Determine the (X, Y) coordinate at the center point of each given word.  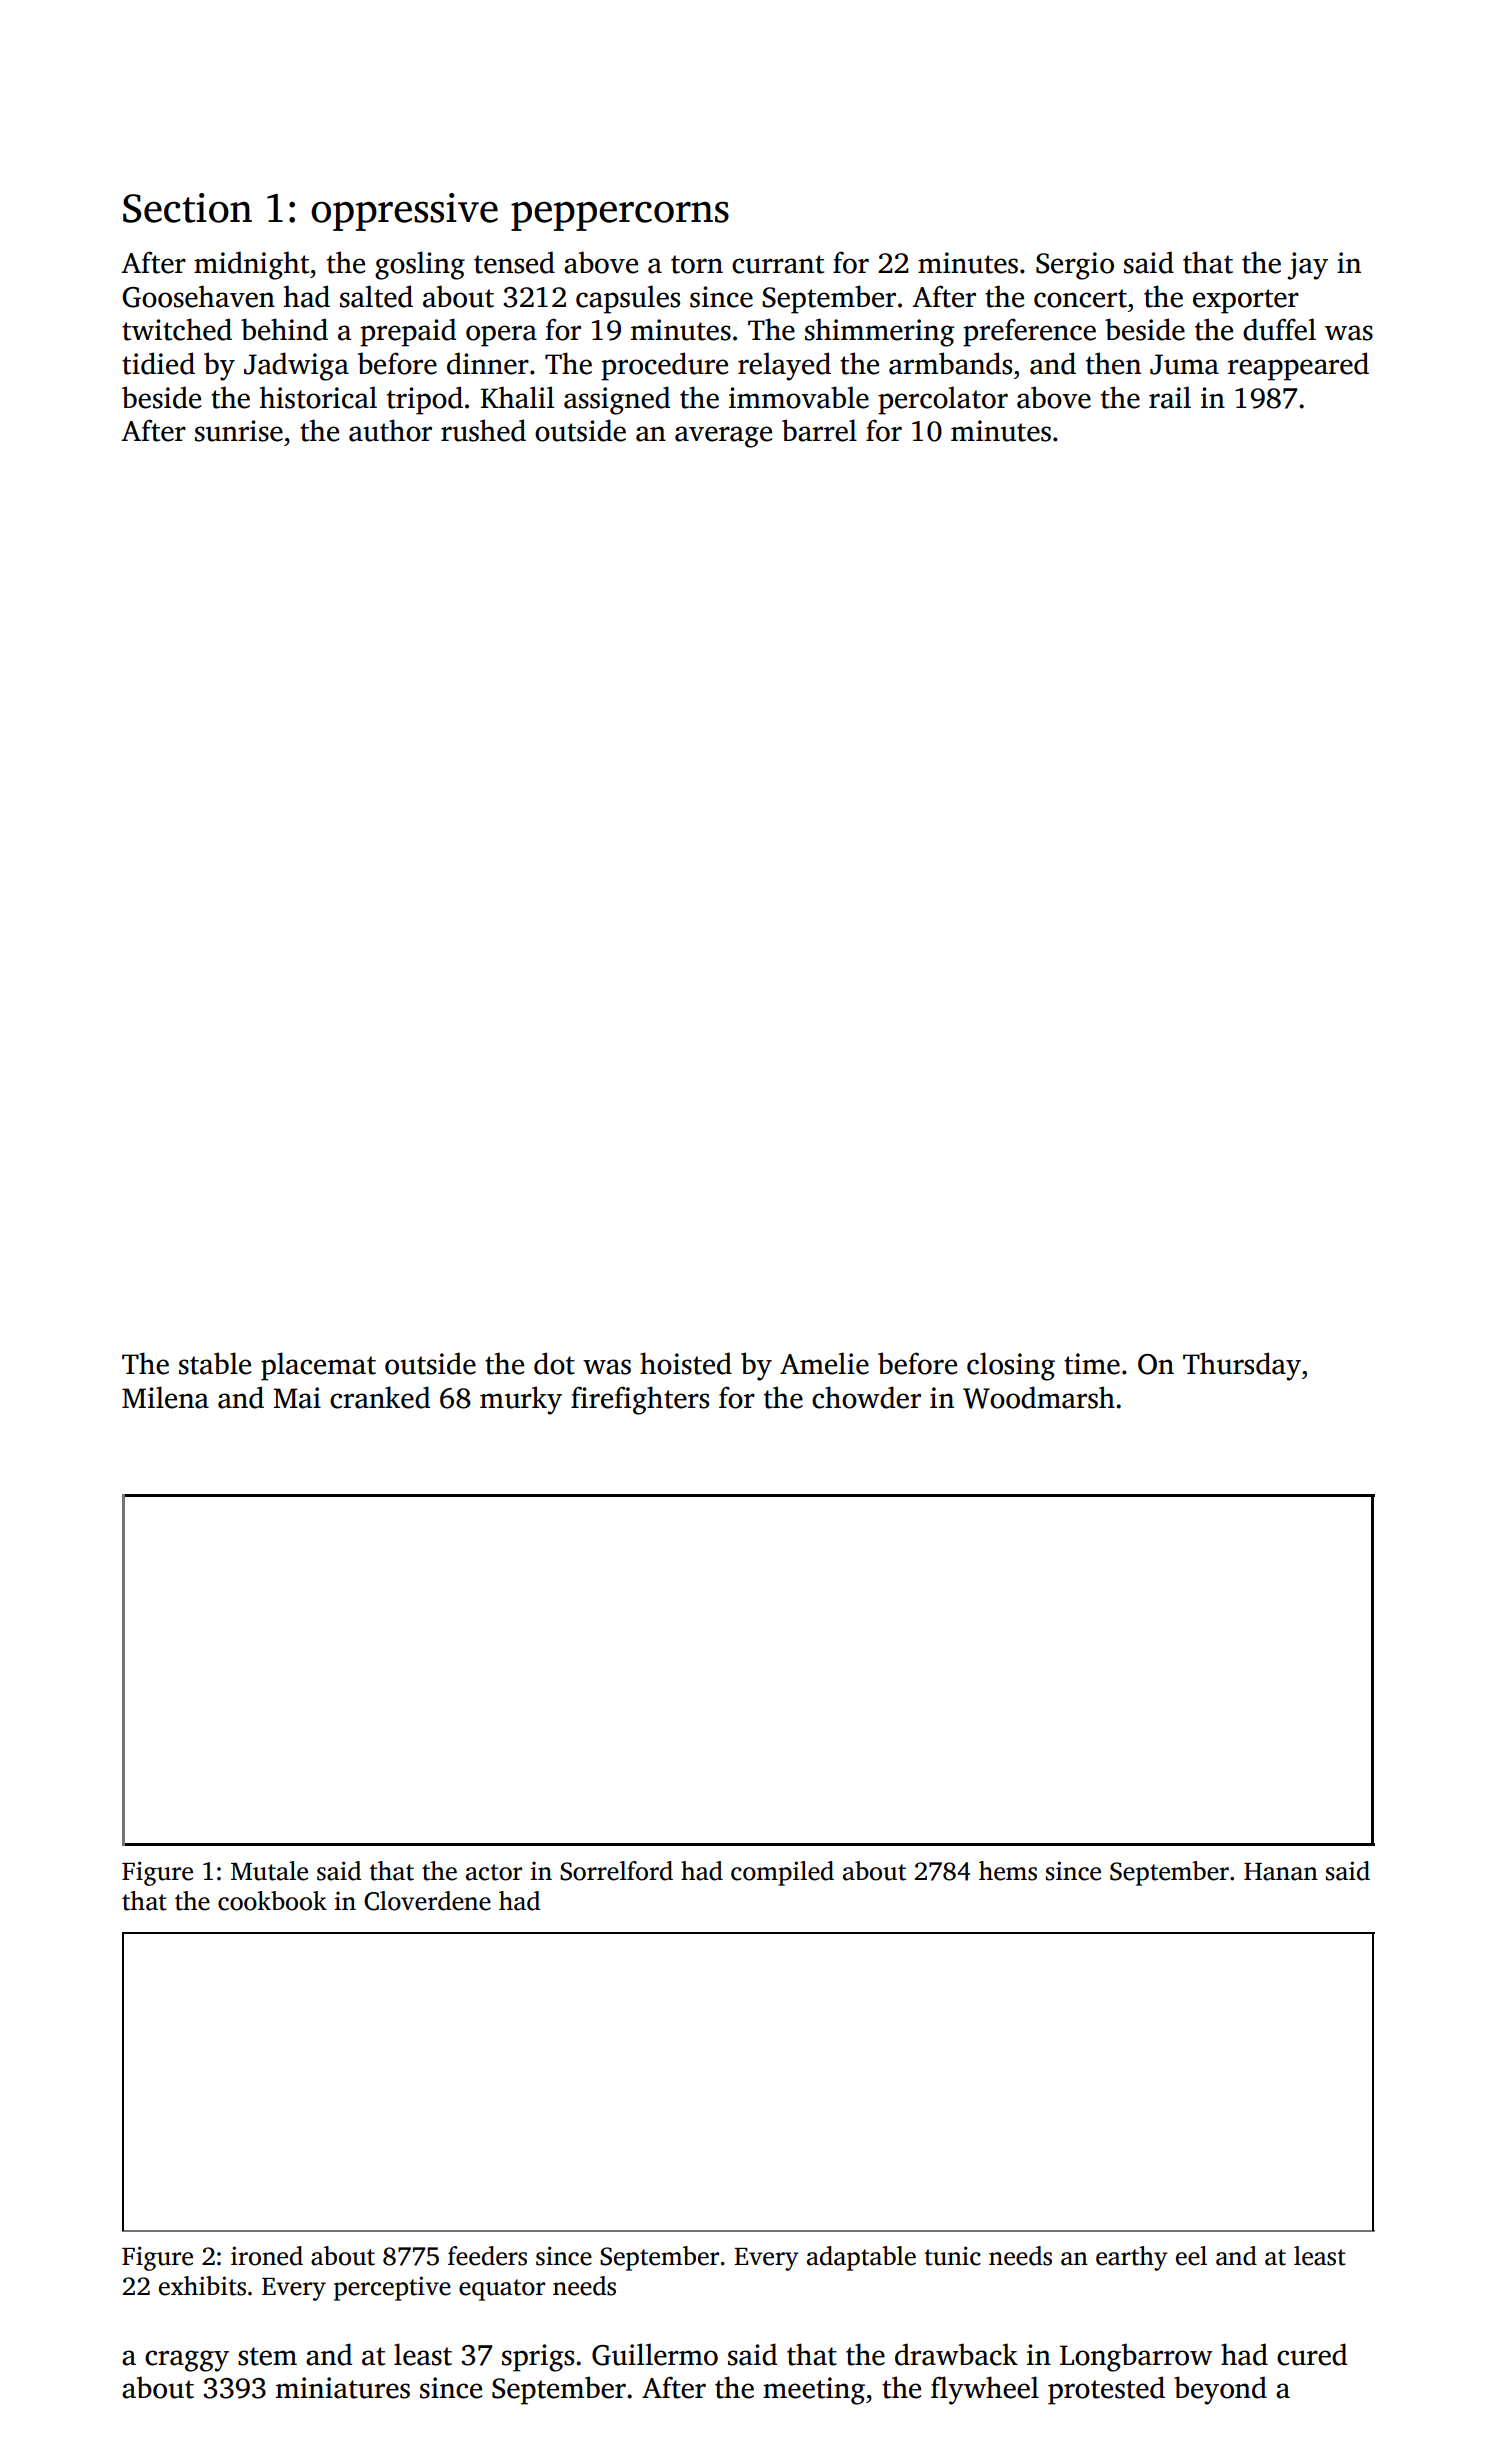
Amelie (824, 1363)
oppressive (404, 212)
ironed (267, 2256)
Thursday (1242, 1366)
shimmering (880, 332)
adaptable (861, 2258)
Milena (165, 1397)
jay (1307, 266)
